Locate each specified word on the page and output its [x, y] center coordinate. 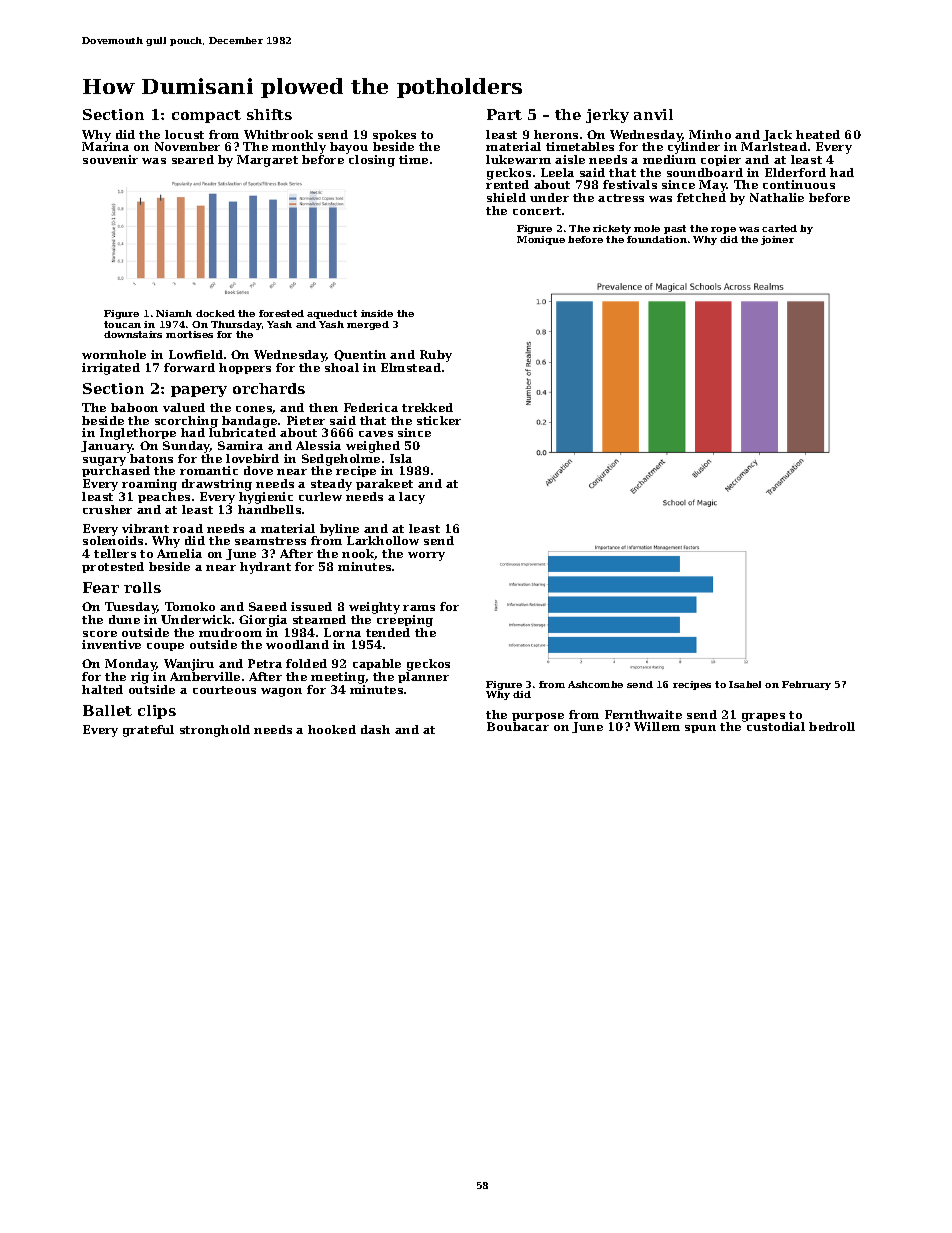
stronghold [215, 731]
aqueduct [332, 314]
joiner [777, 240]
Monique [541, 240]
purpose [538, 717]
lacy [412, 498]
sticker [439, 420]
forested [281, 313]
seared [193, 159]
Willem [657, 726]
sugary [104, 461]
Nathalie [777, 197]
